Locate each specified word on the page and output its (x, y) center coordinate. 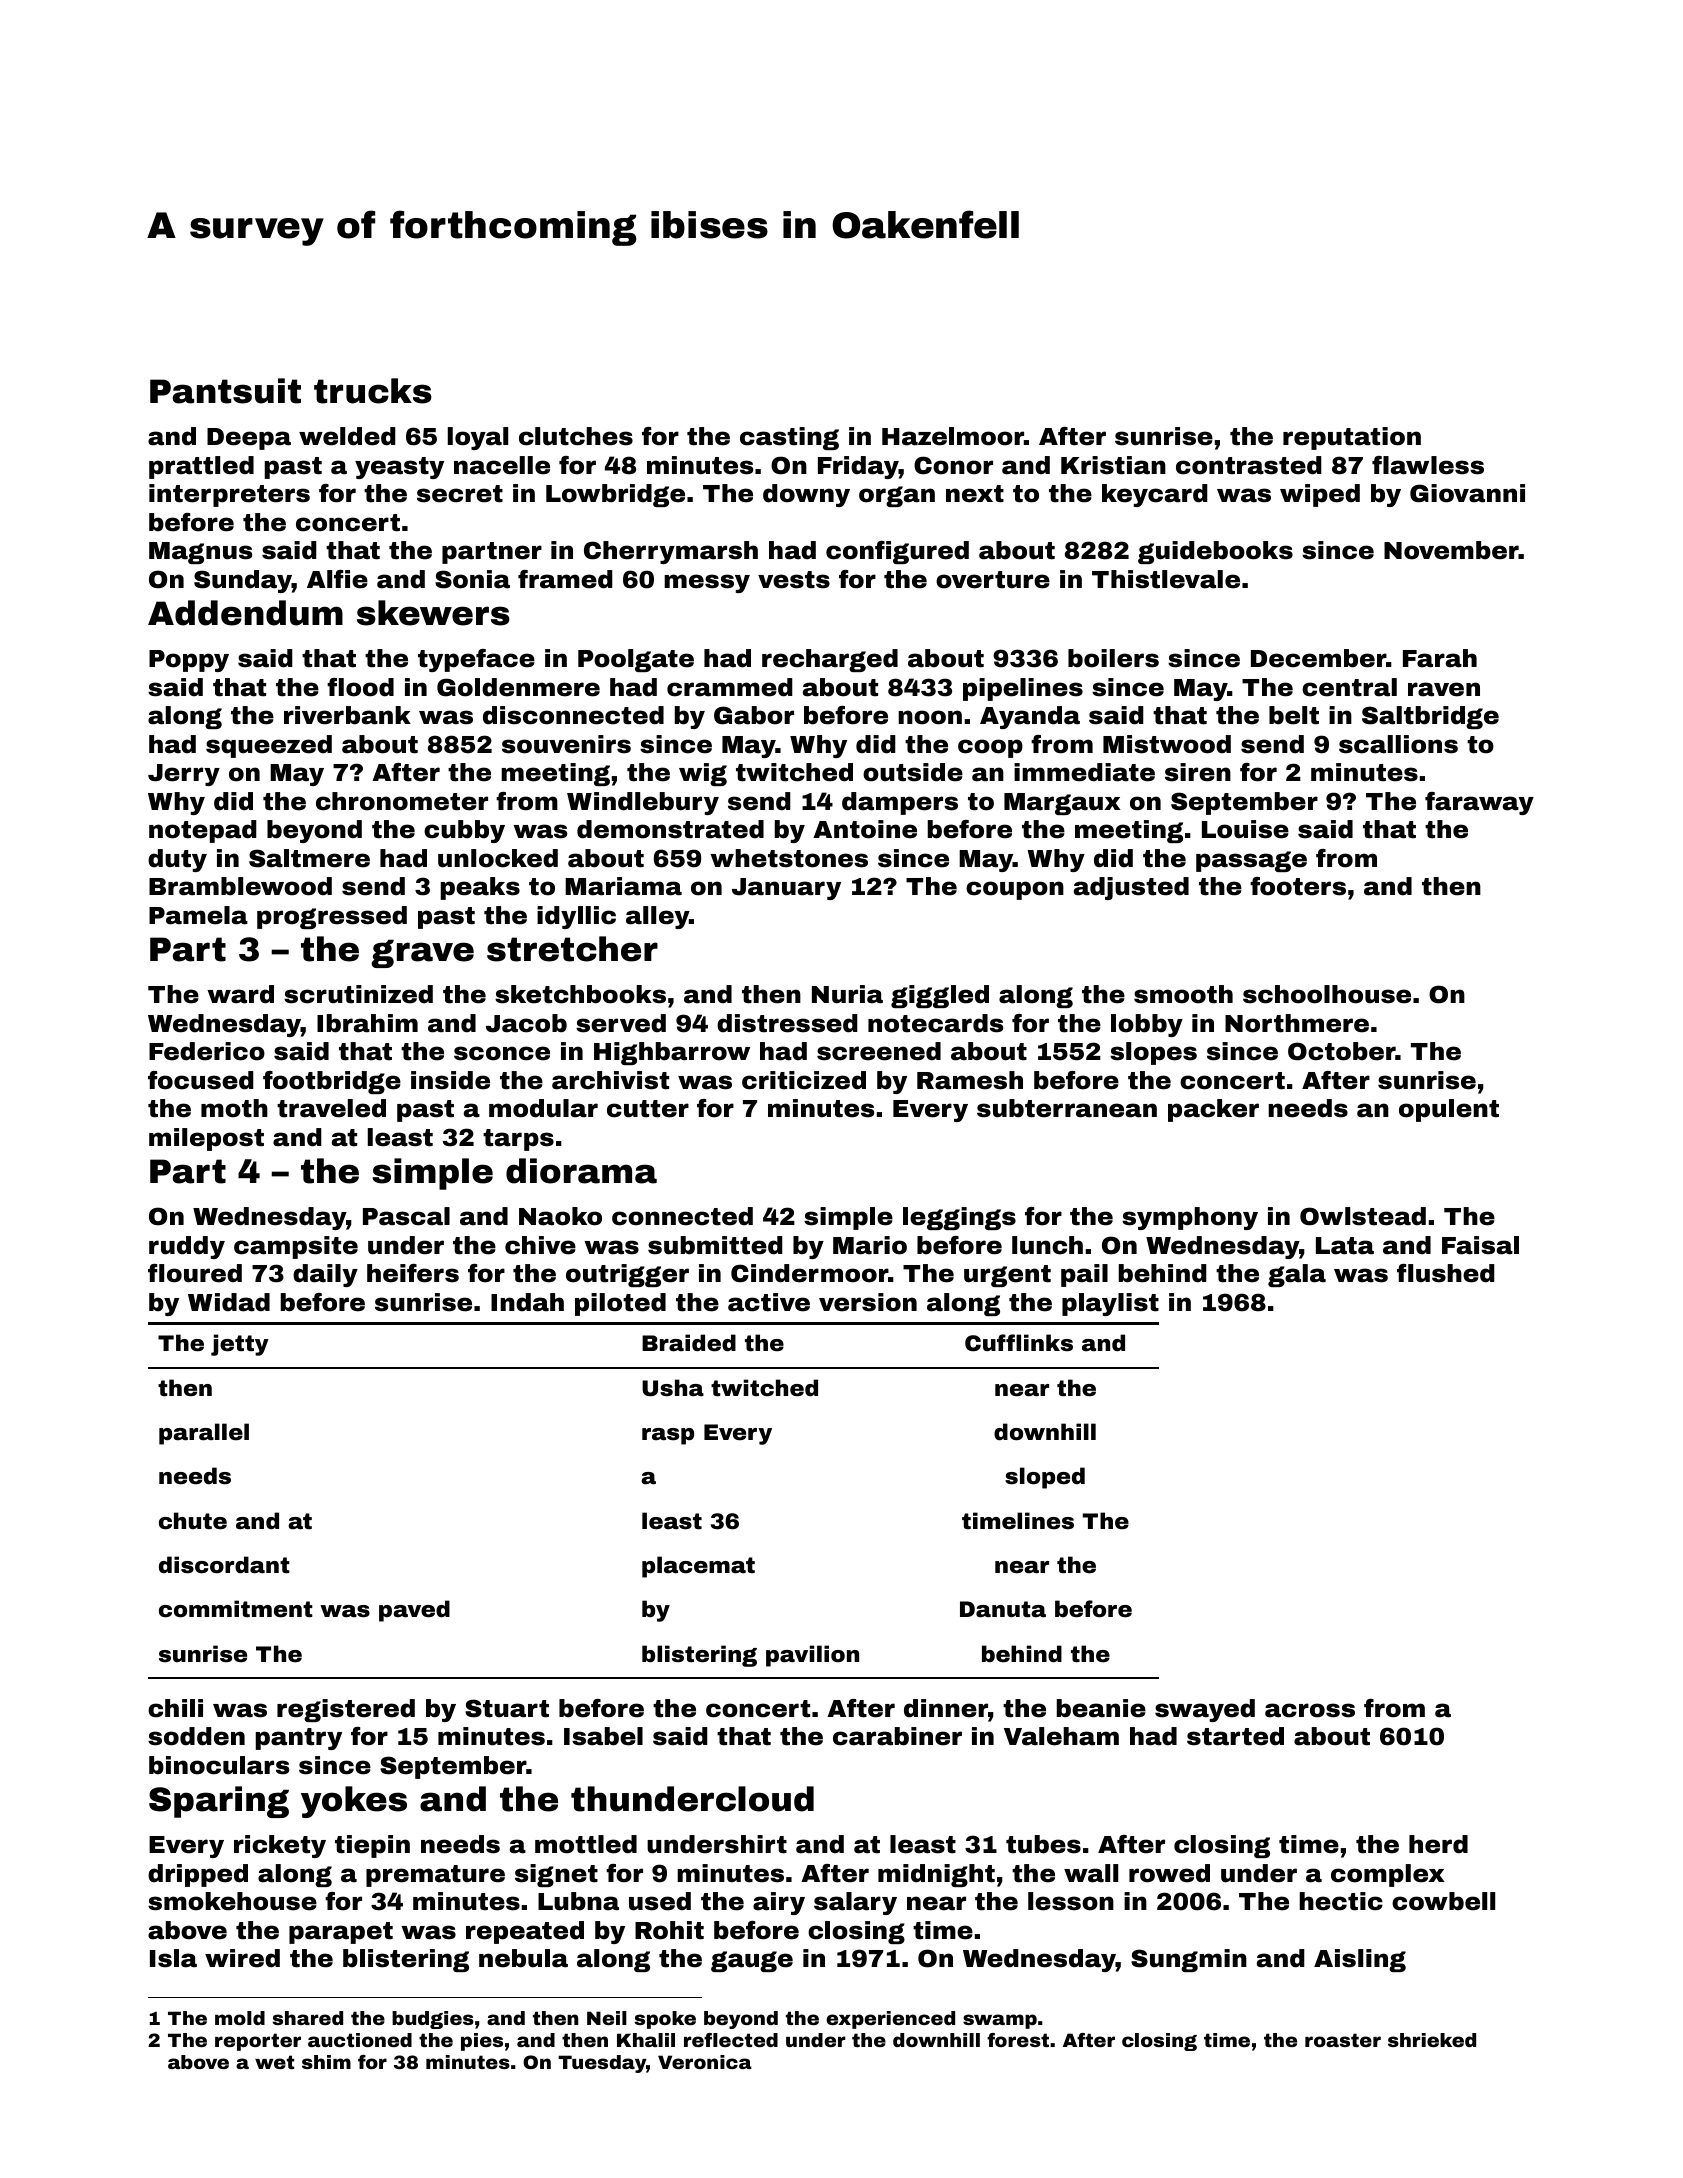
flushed (1446, 1273)
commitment (236, 1609)
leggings (959, 1218)
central (1349, 687)
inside (450, 1080)
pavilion (812, 1656)
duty (177, 860)
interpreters (229, 495)
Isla (173, 1958)
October (1342, 1051)
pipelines (1023, 689)
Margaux (1062, 804)
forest (1018, 2040)
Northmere (1297, 1023)
